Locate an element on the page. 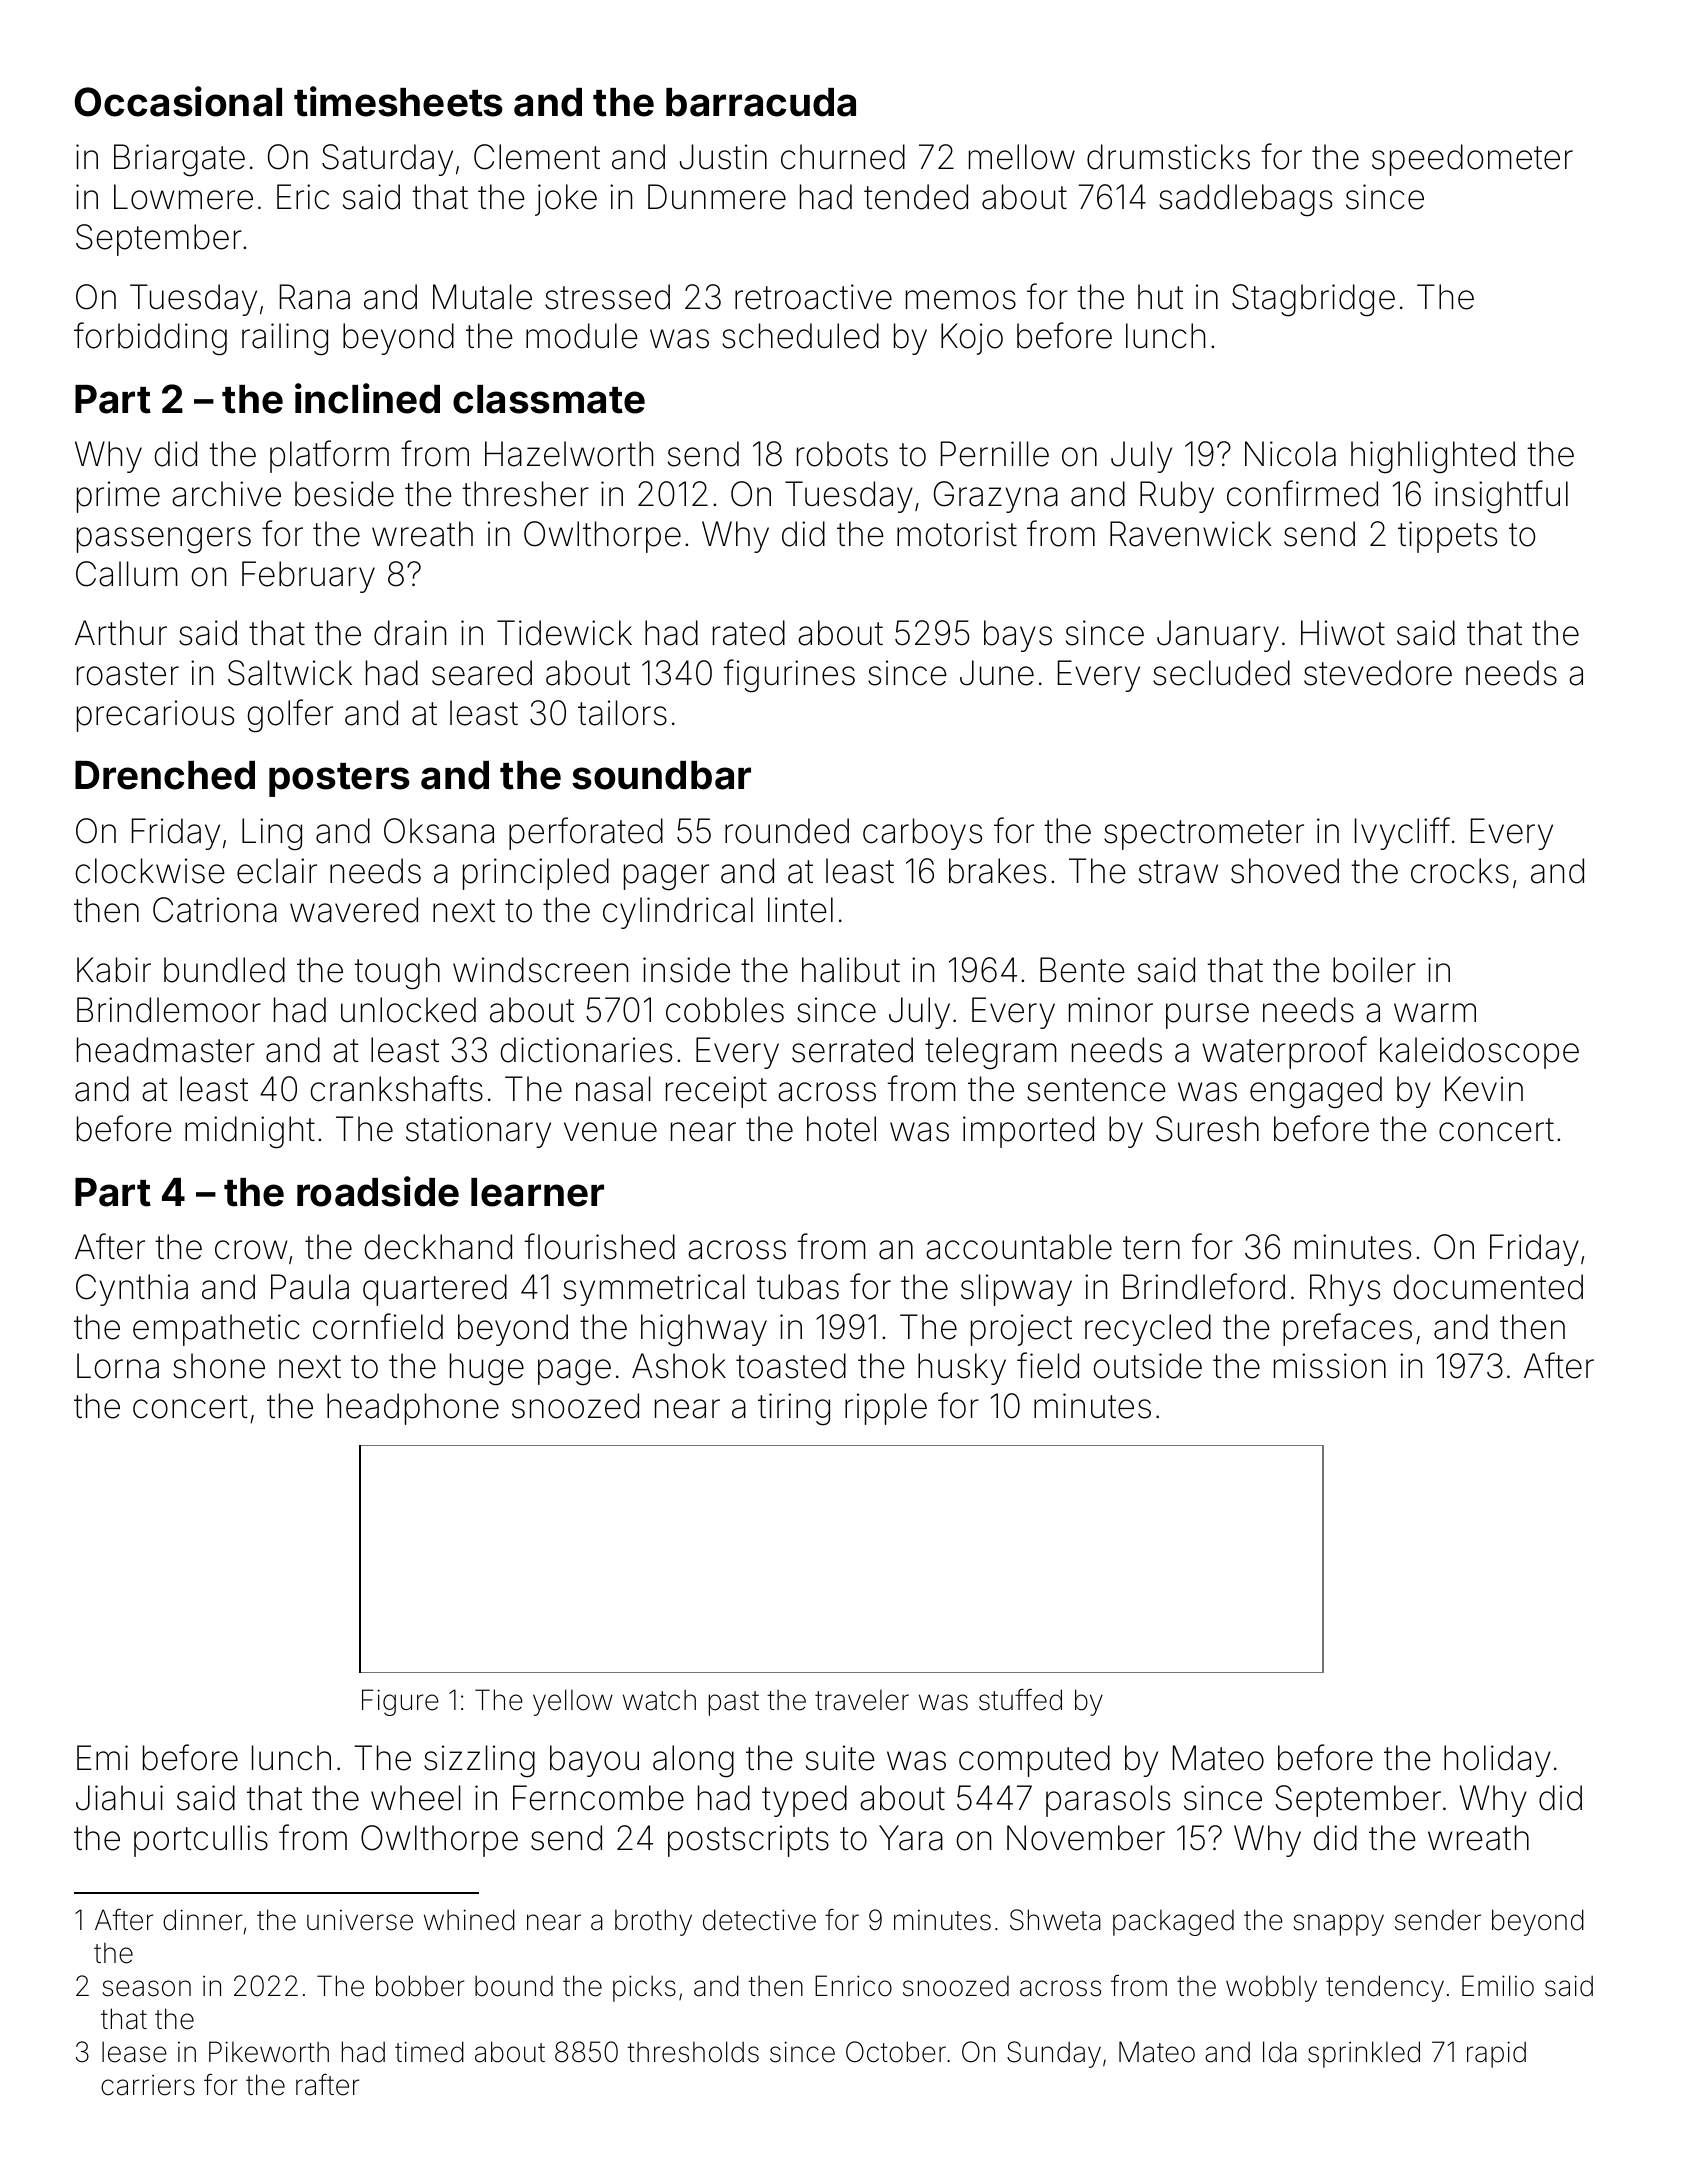 Image resolution: width=1683 pixels, height=2178 pixels. timed is located at coordinates (429, 2052).
